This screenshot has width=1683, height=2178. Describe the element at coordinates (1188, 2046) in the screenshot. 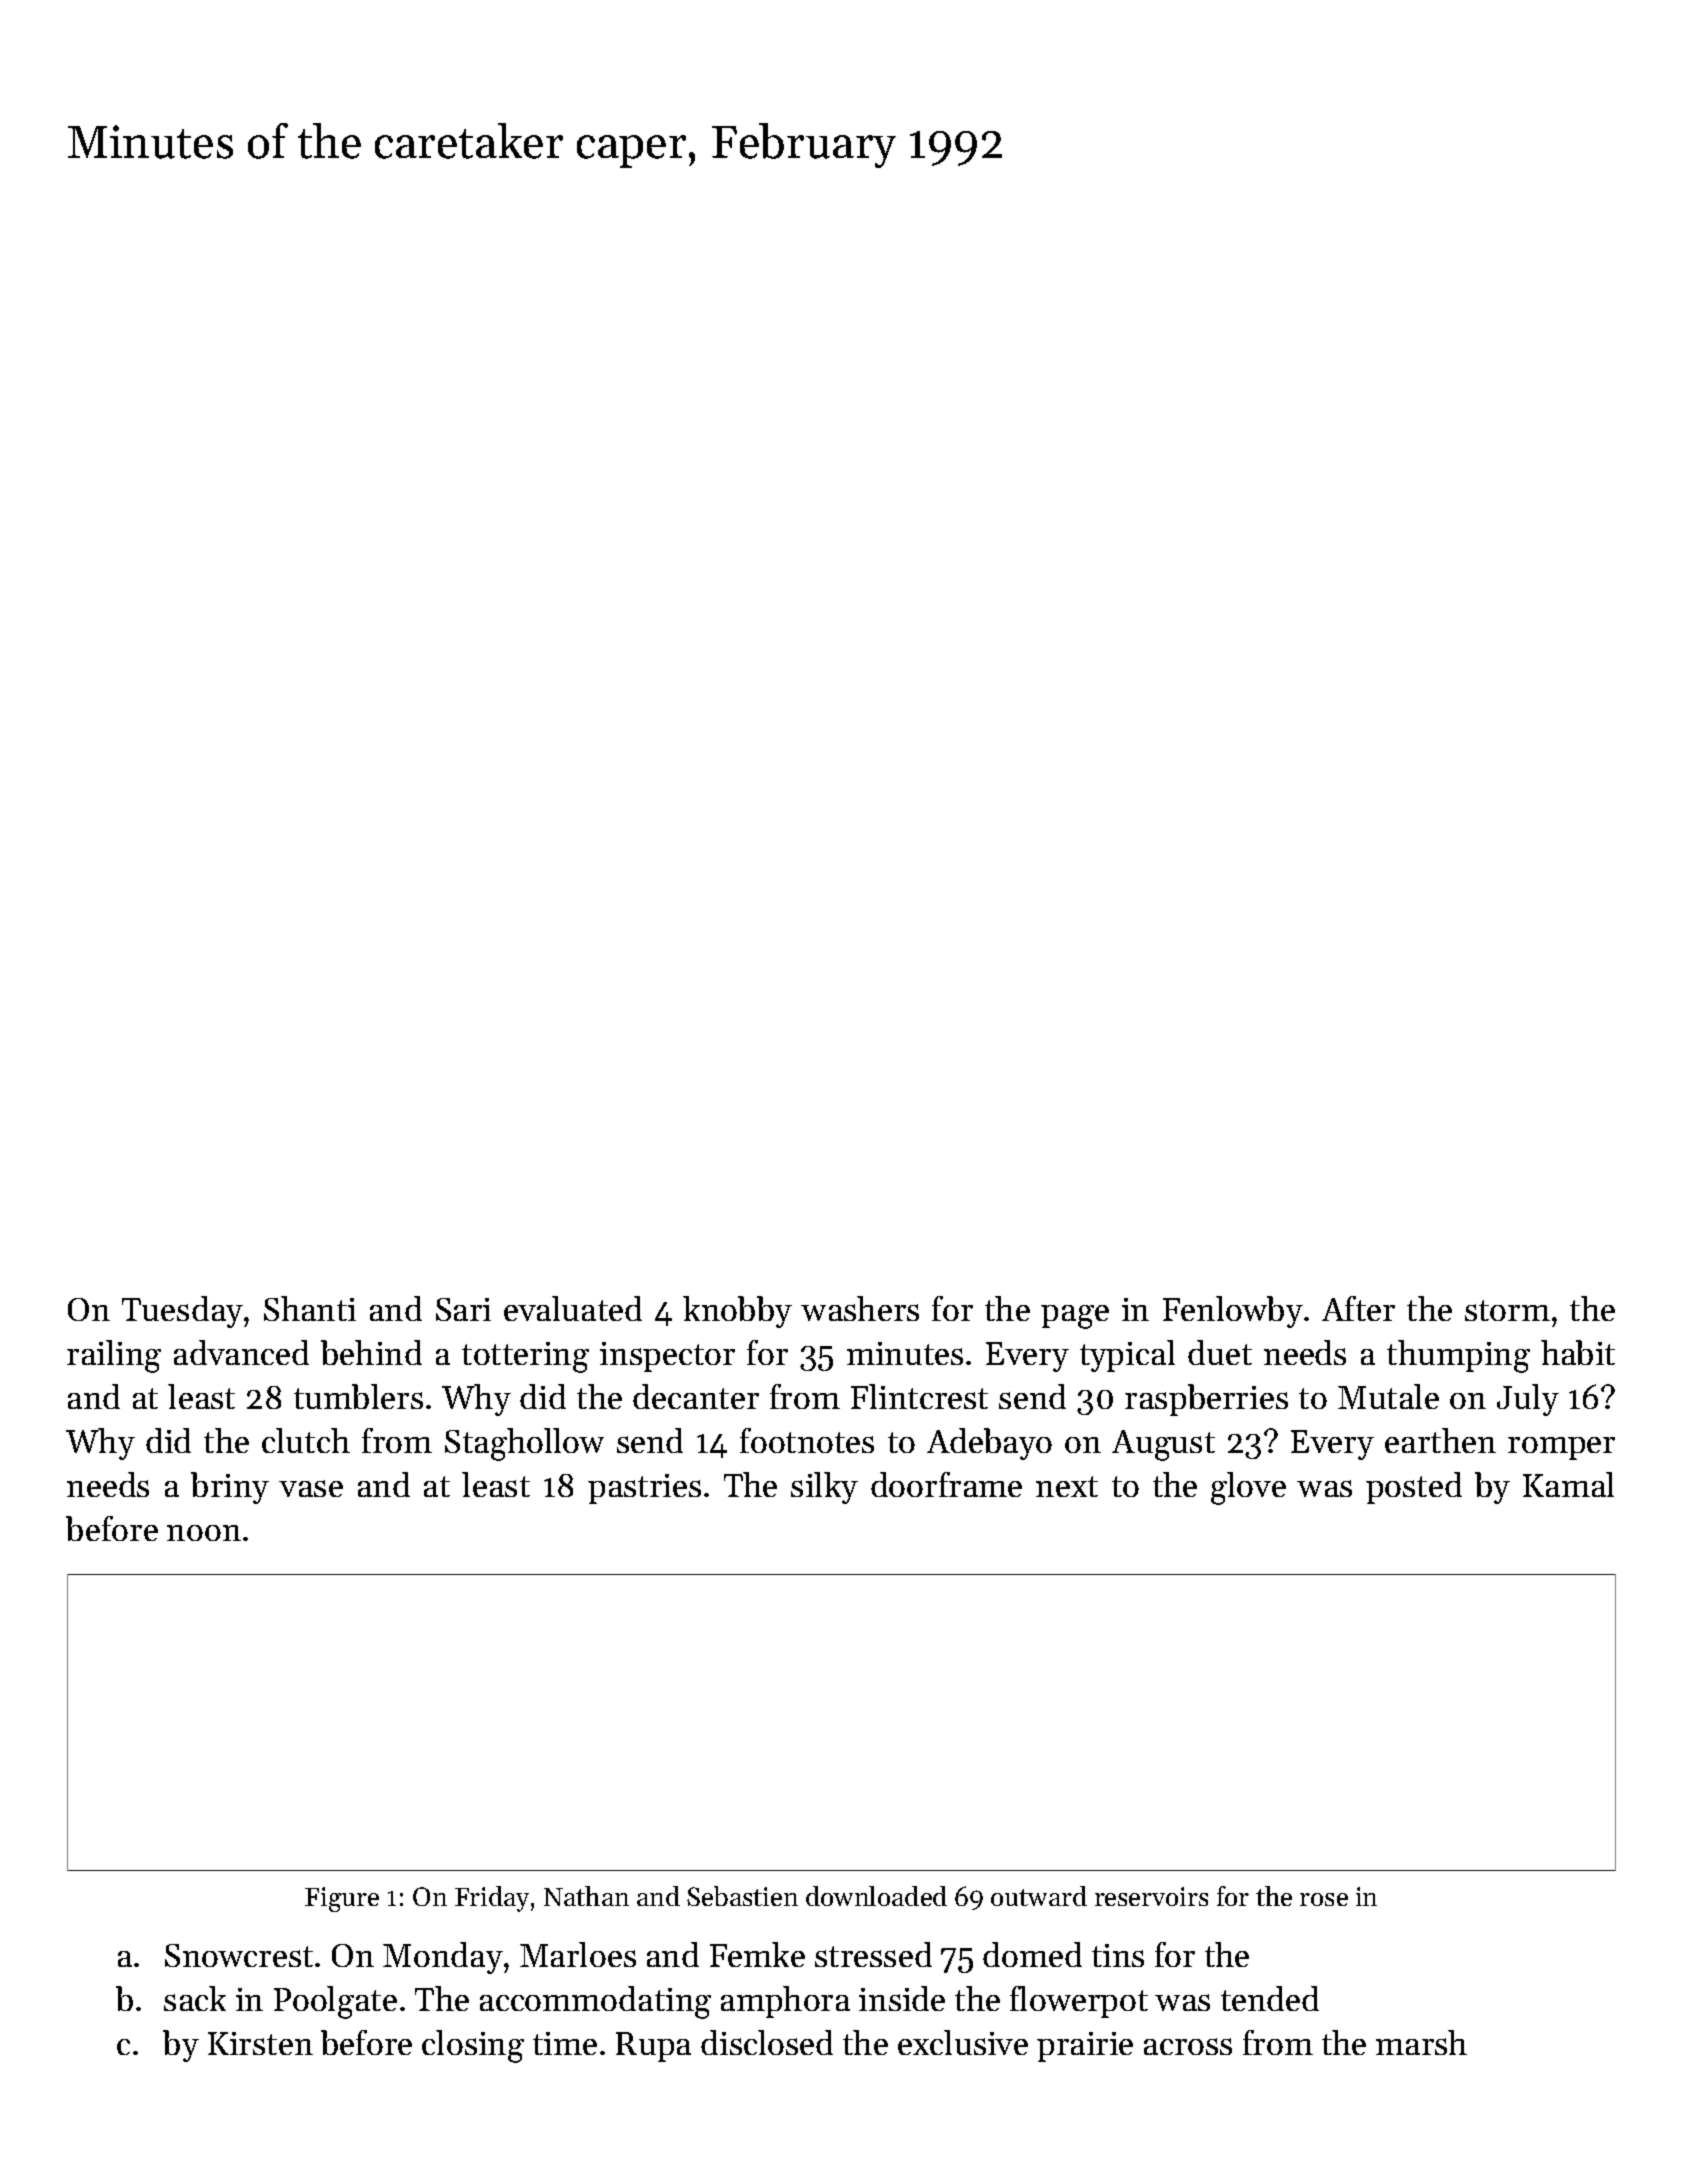

I see `across` at that location.
